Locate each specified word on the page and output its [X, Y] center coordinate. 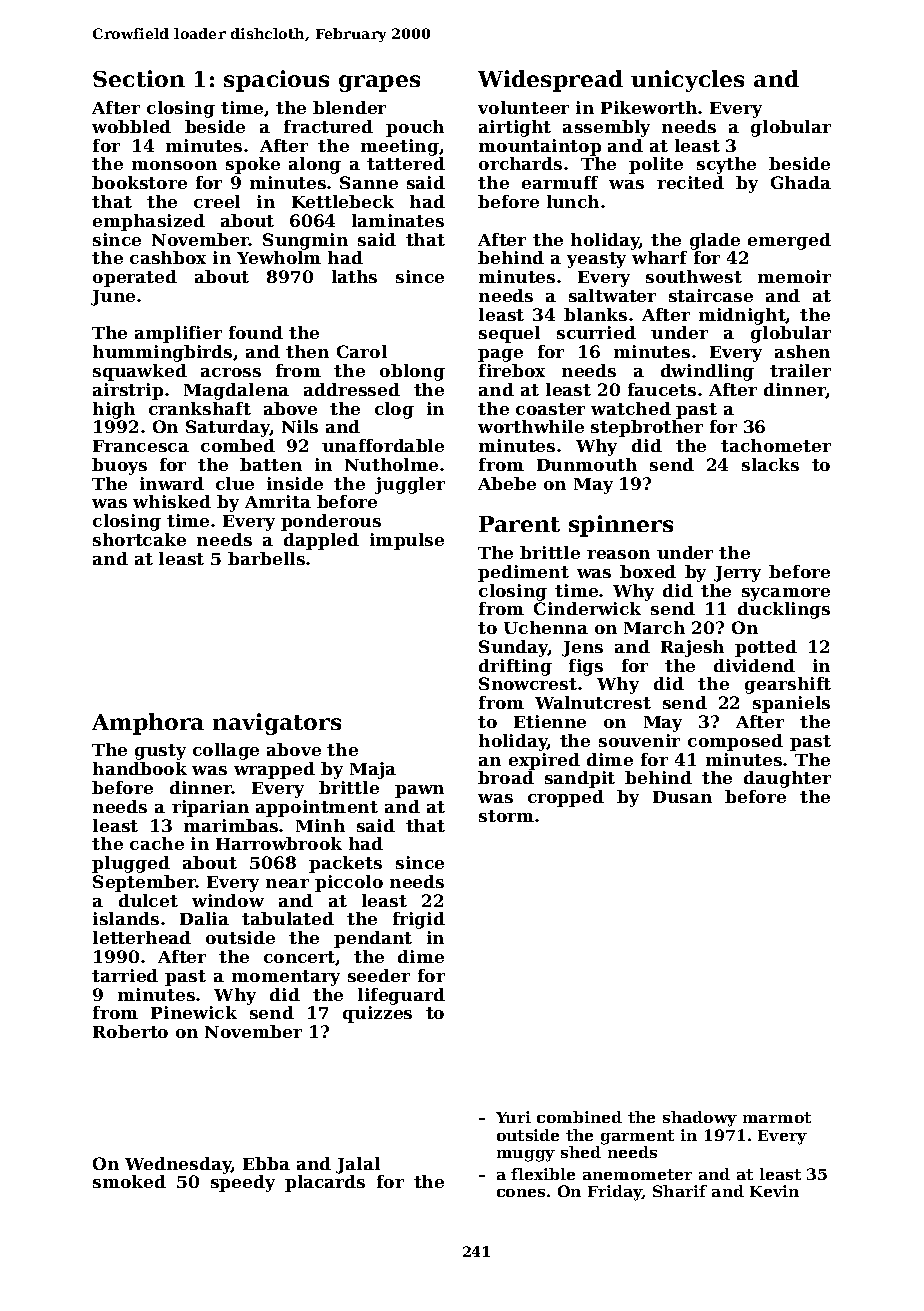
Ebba [266, 1163]
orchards [520, 163]
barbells [266, 558]
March [654, 627]
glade [715, 241]
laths [354, 276]
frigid [419, 920]
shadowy [700, 1119]
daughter [787, 779]
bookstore [139, 182]
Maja [373, 770]
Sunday [513, 648]
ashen [802, 351]
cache [157, 843]
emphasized [149, 222]
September [144, 883]
